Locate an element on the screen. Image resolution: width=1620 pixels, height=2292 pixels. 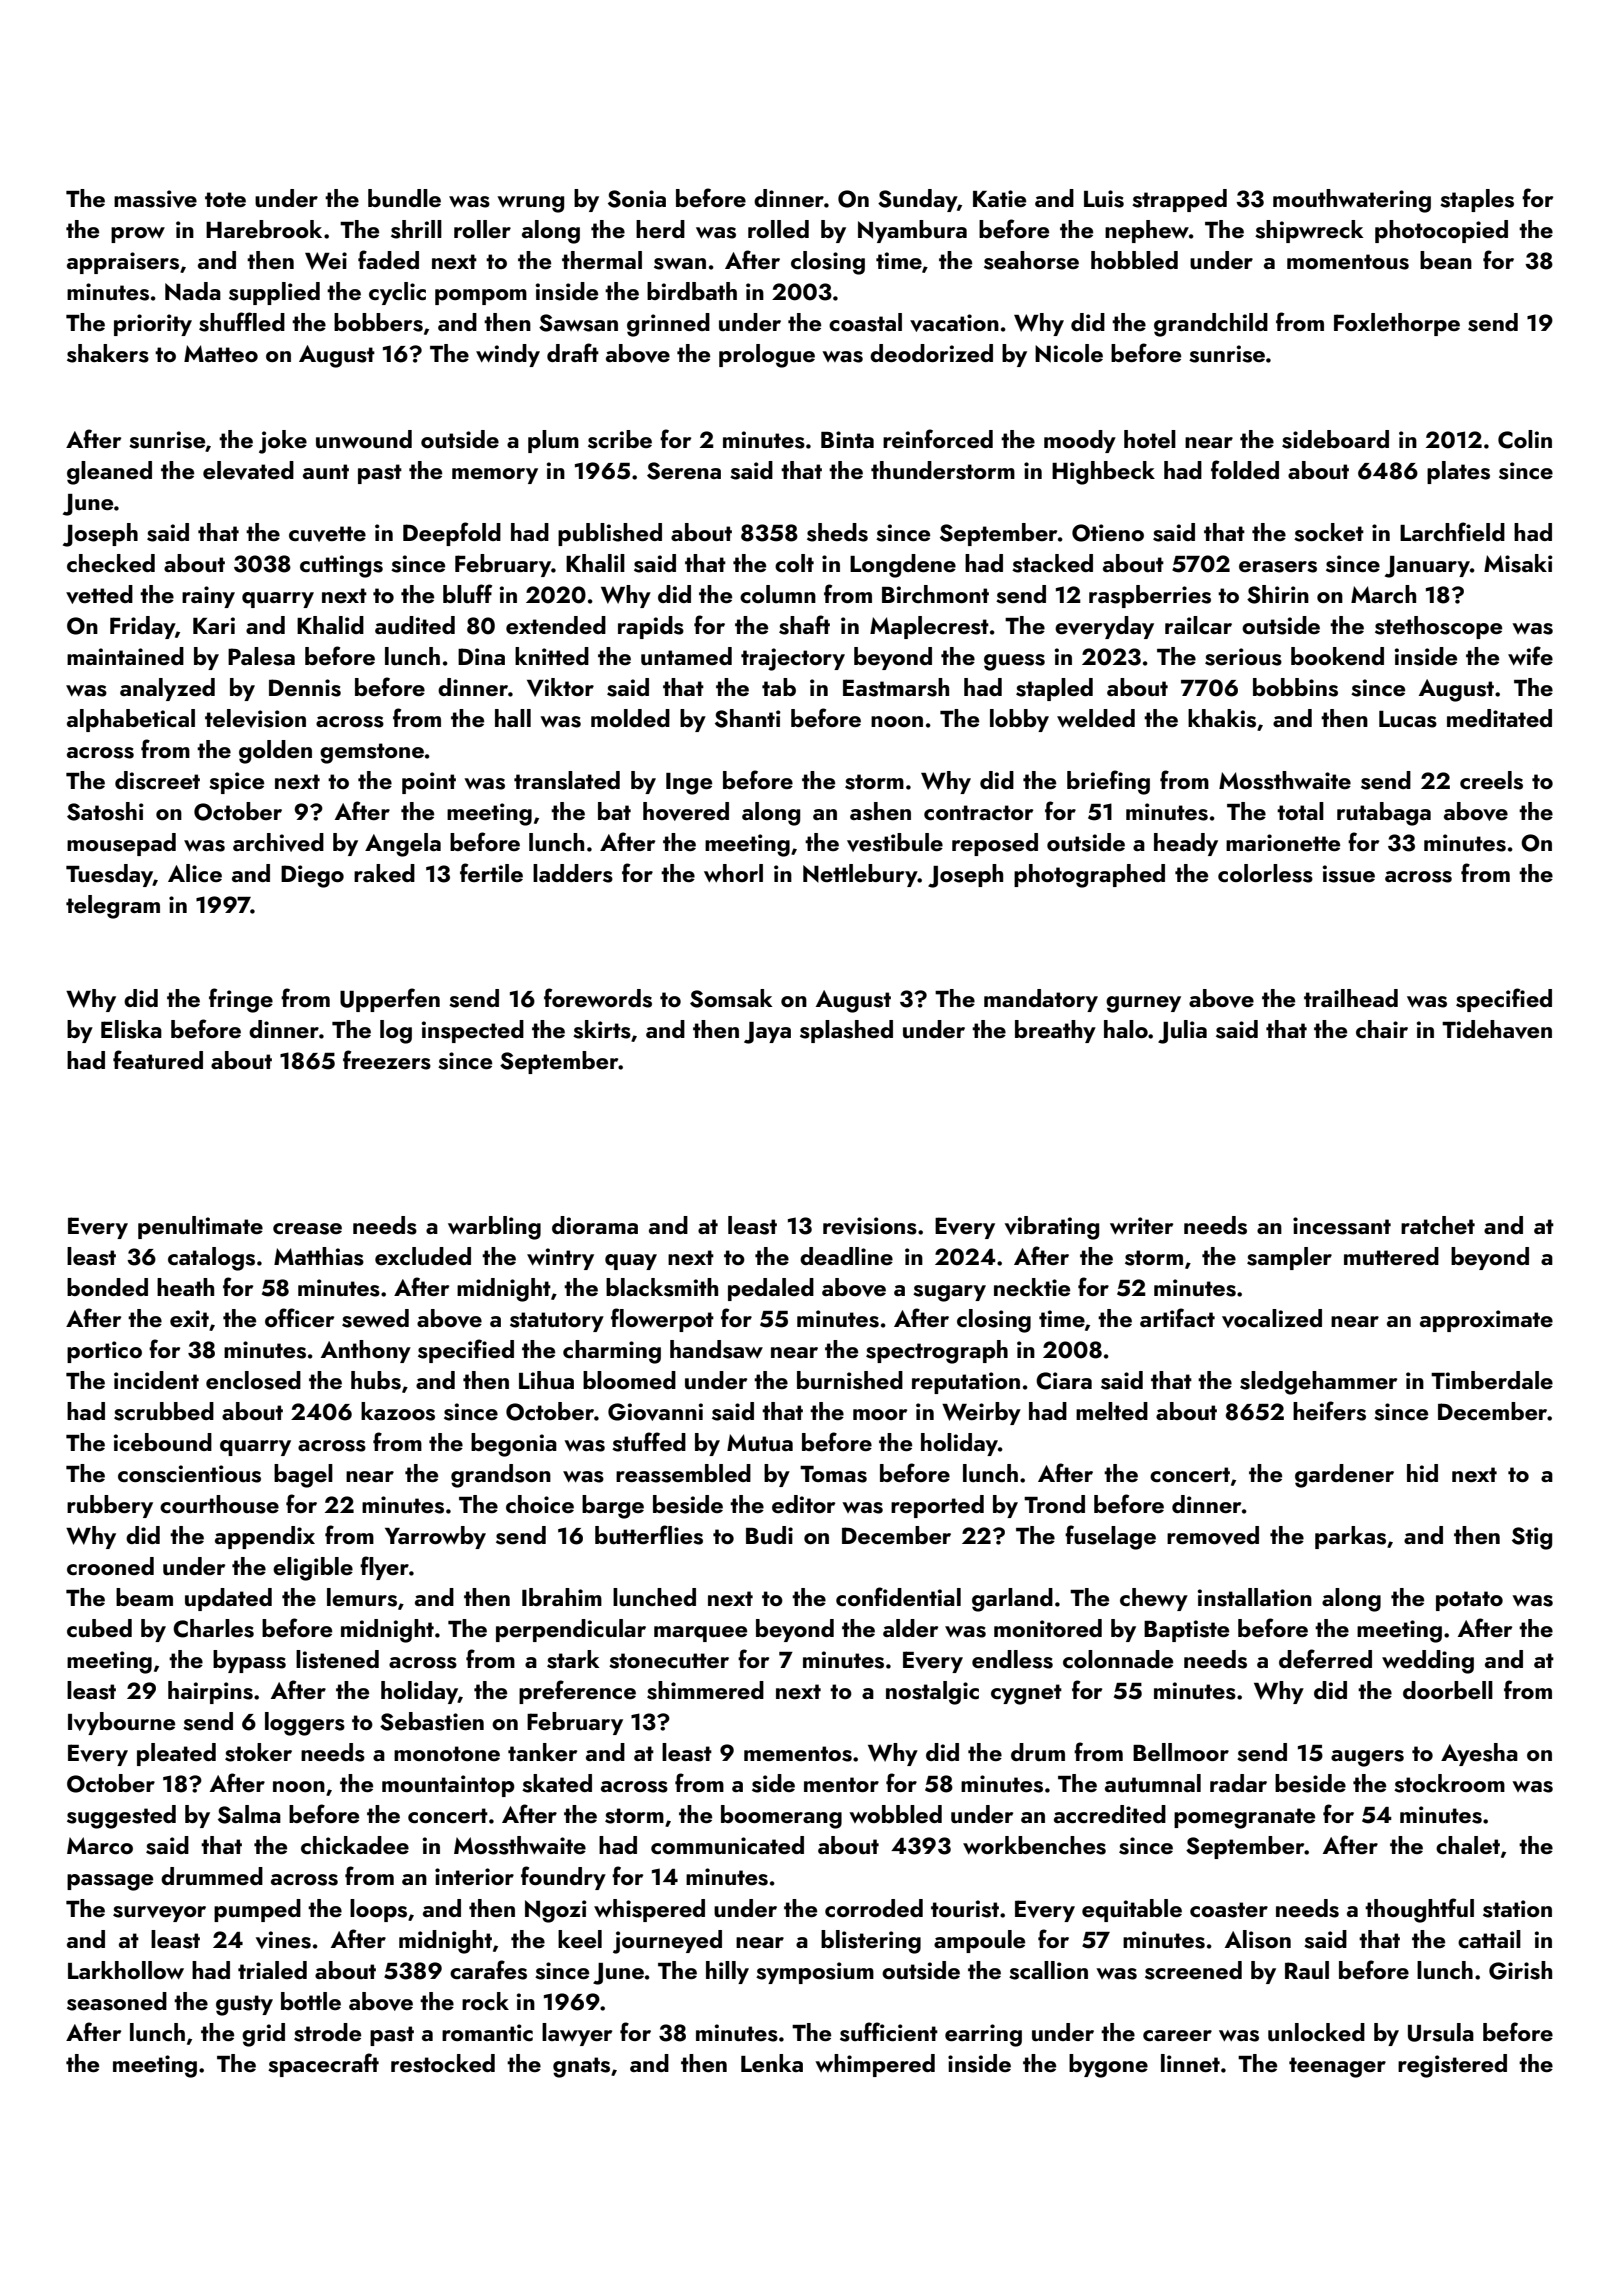
reinforced is located at coordinates (938, 438).
